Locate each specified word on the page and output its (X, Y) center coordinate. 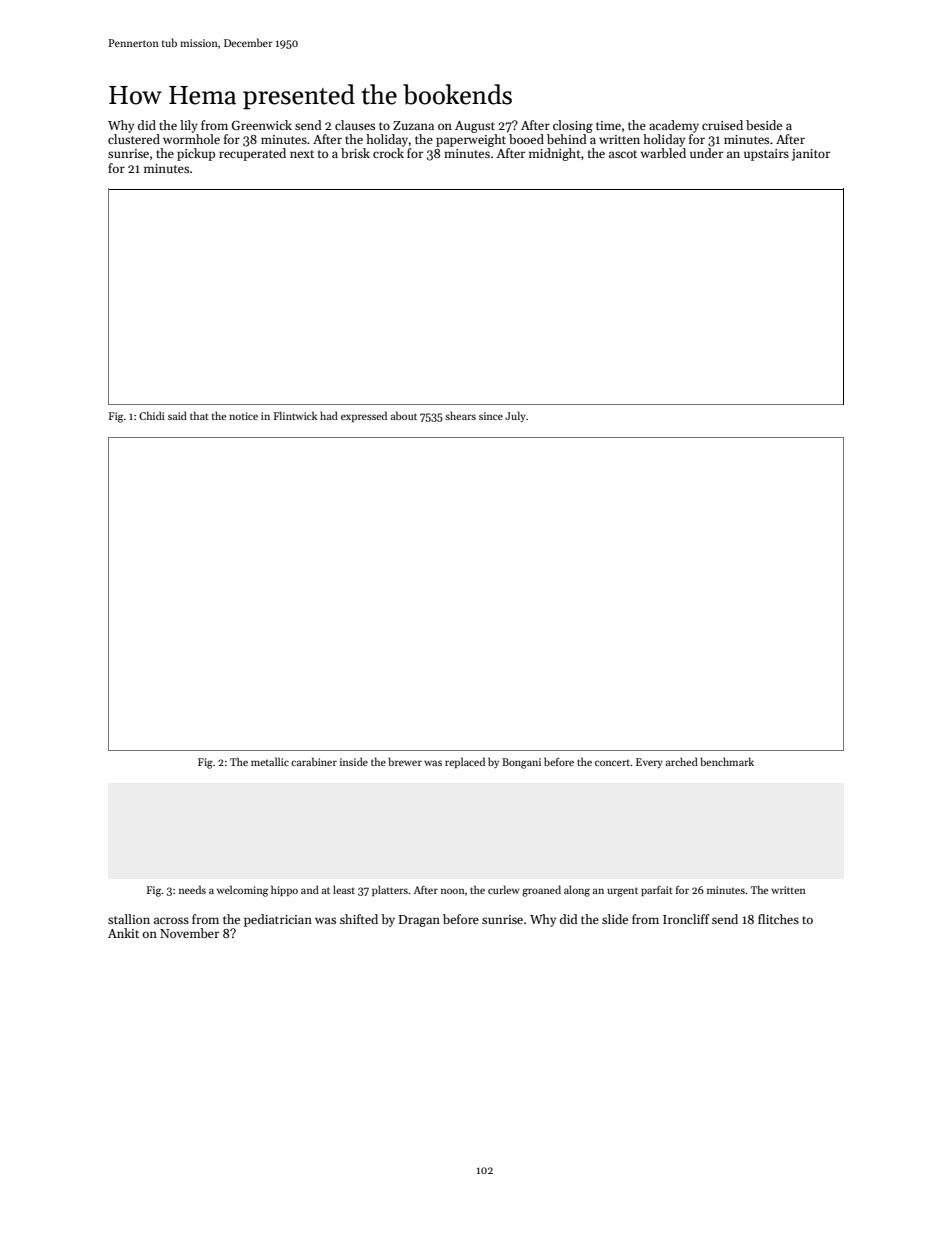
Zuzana (413, 125)
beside (764, 125)
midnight (555, 154)
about (404, 415)
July (515, 416)
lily (189, 126)
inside (354, 761)
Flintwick (295, 415)
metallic (270, 761)
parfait (657, 891)
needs (192, 889)
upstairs (766, 155)
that (199, 415)
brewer (405, 761)
